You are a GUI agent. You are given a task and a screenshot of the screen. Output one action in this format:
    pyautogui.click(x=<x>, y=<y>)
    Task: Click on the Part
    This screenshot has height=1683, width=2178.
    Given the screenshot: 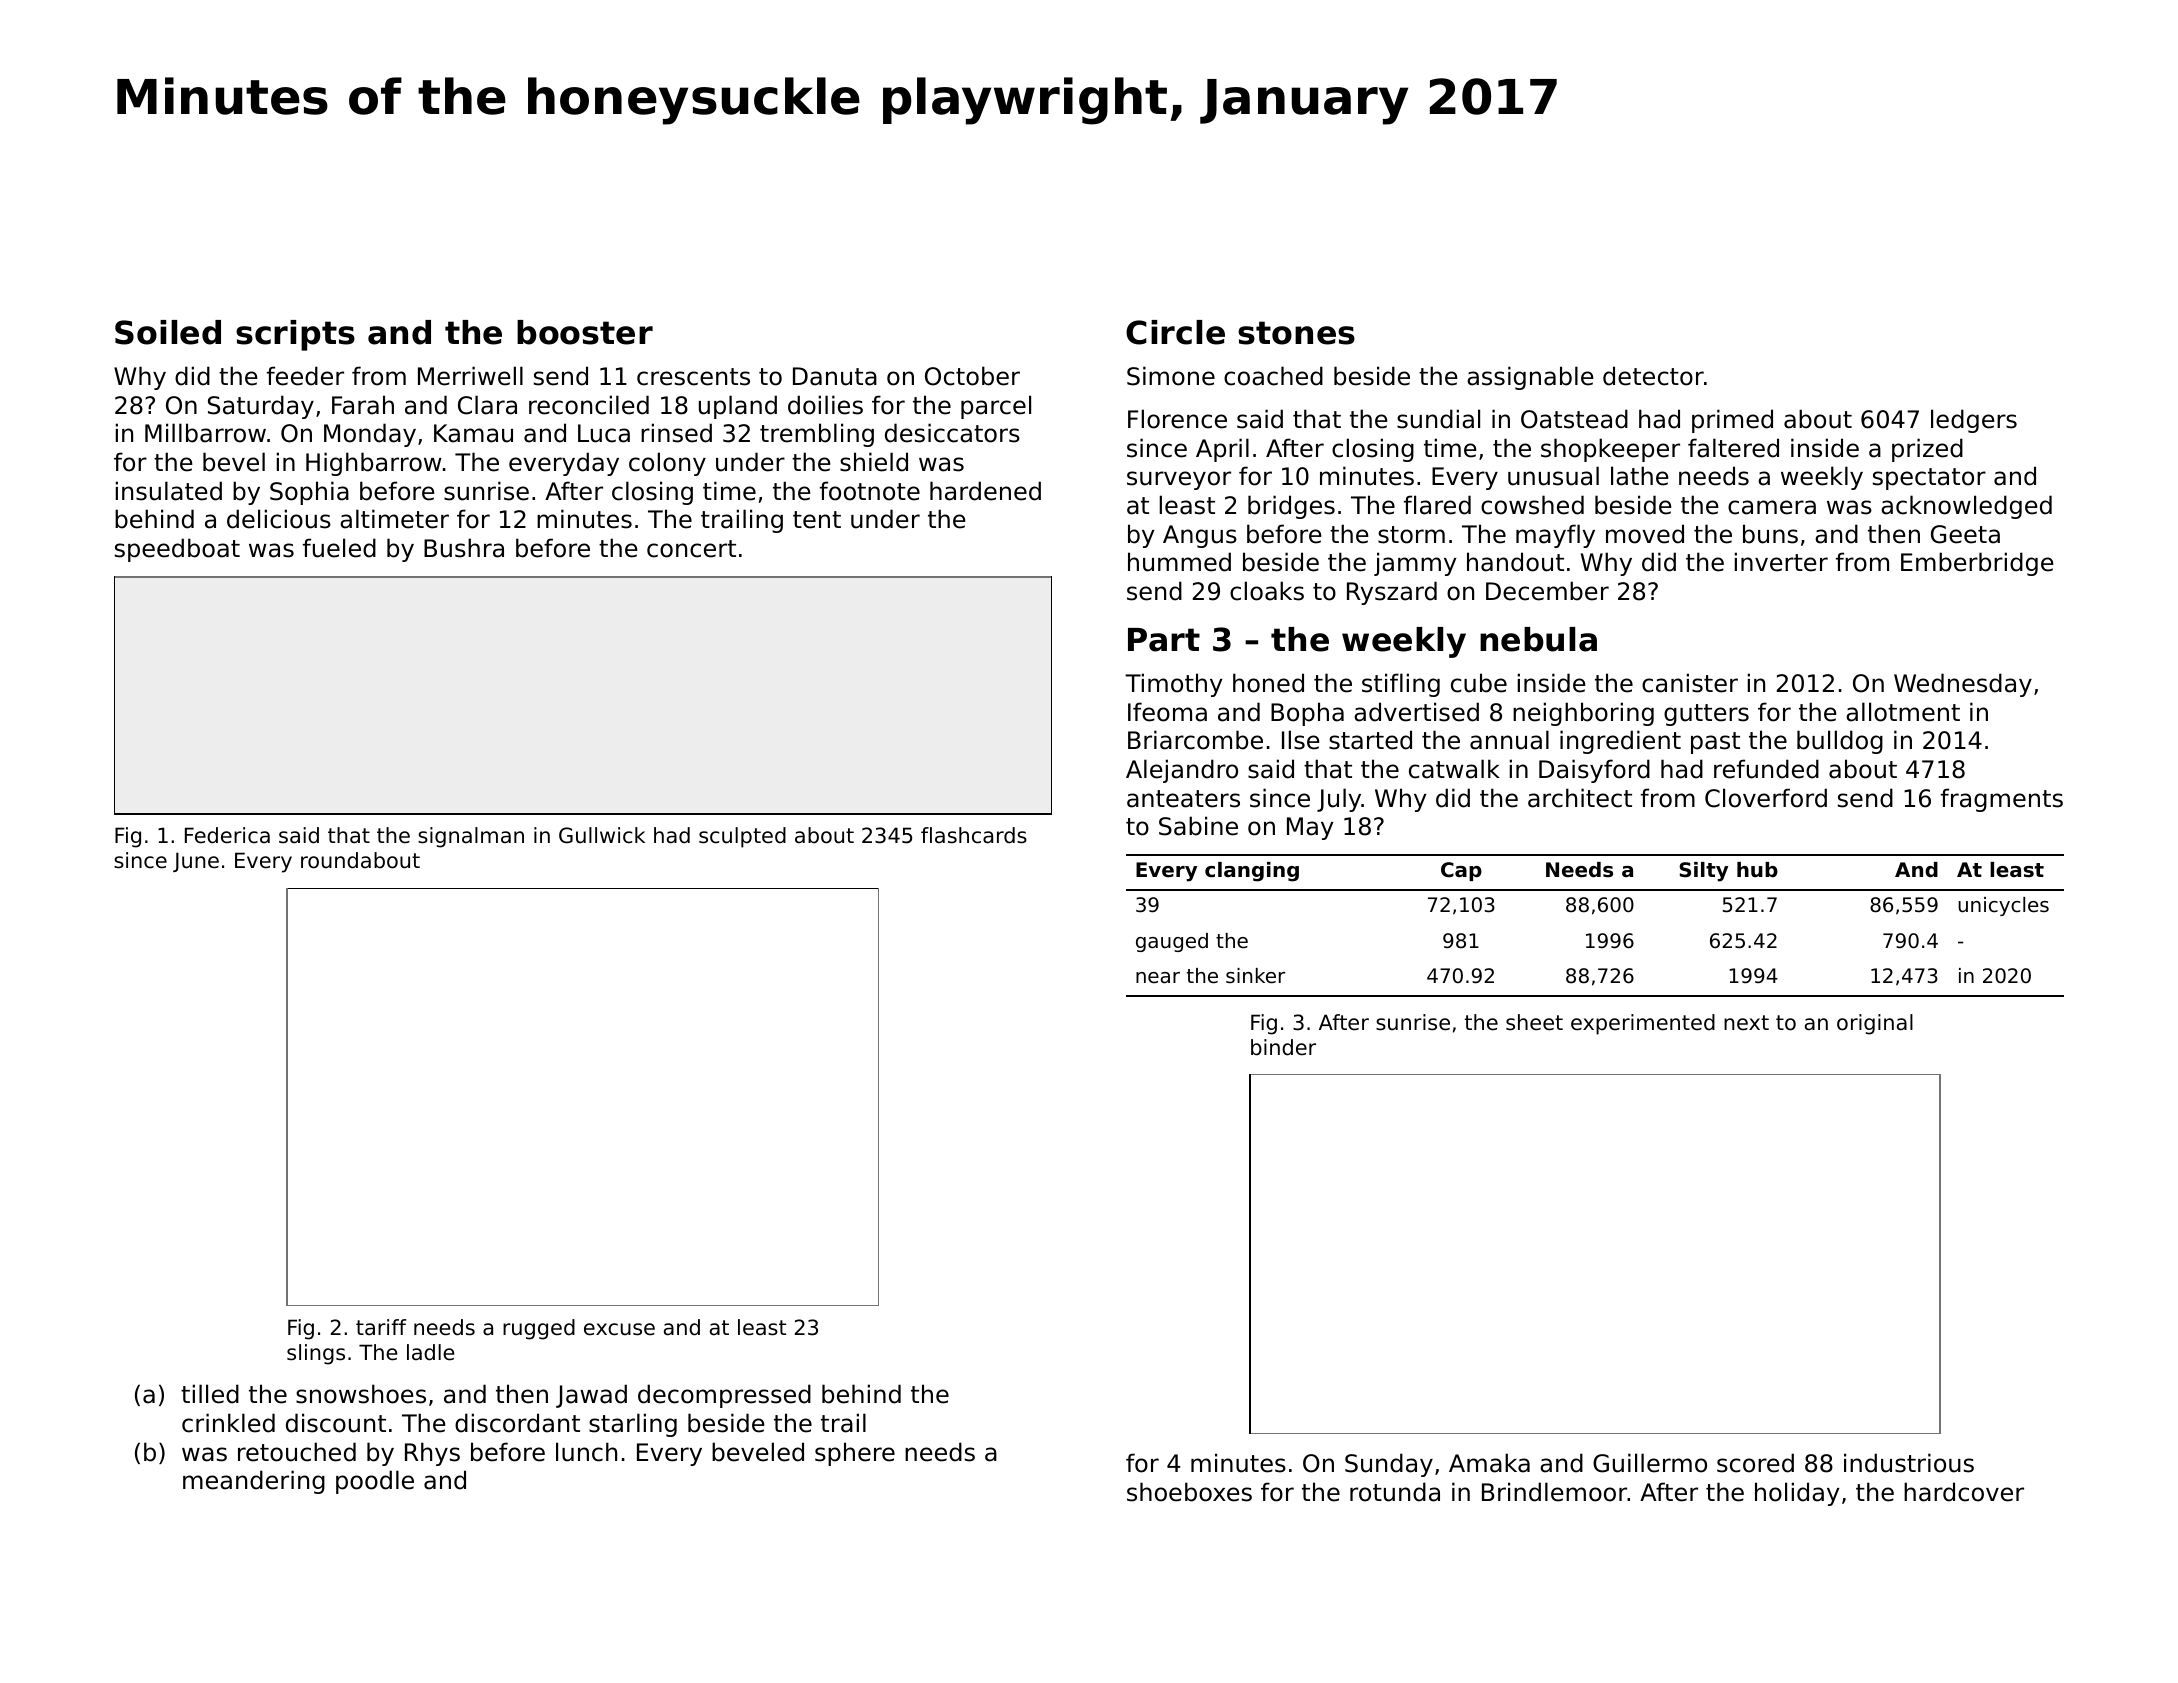 What is the action you would take?
    pyautogui.click(x=1164, y=640)
